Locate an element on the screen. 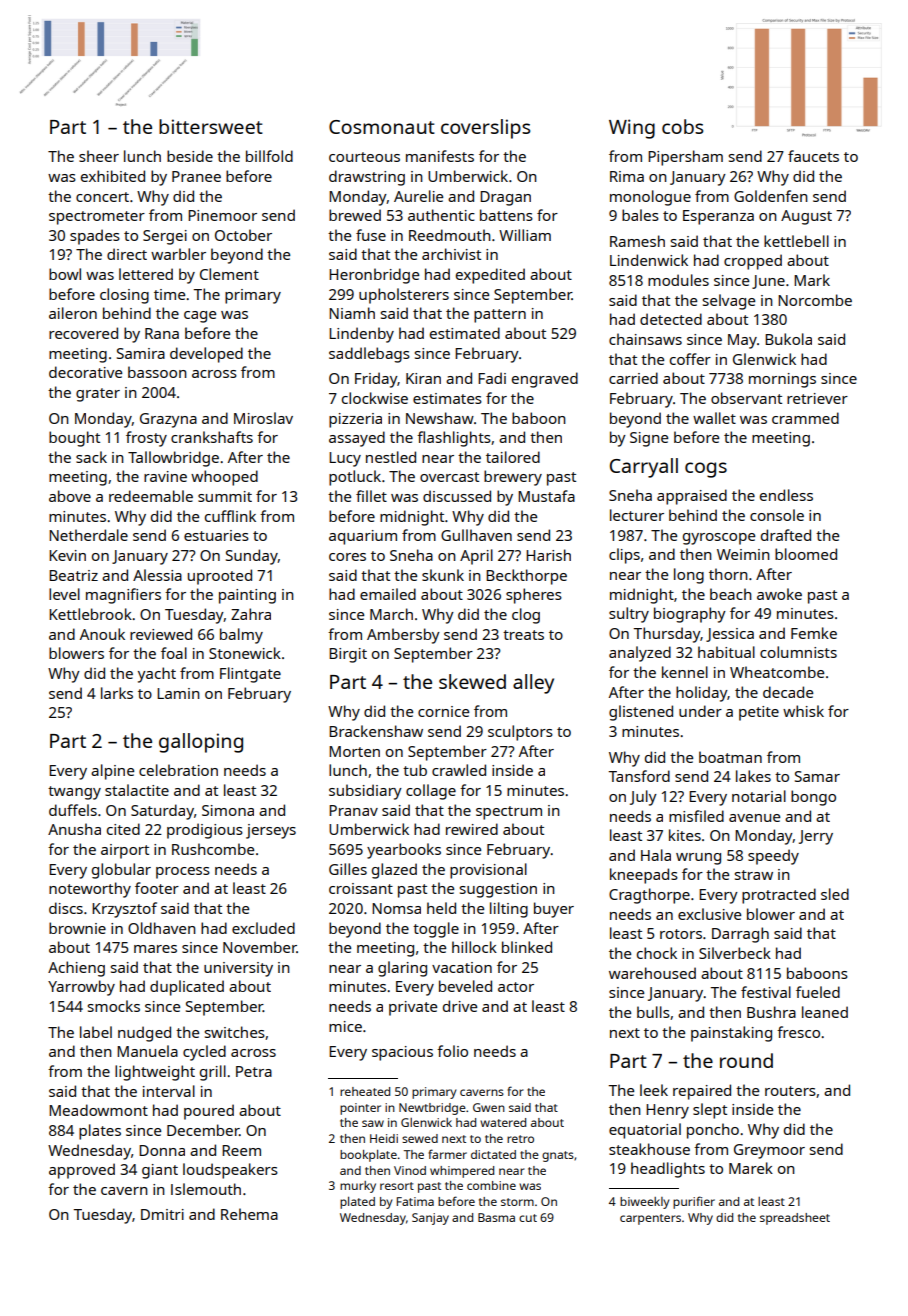  straw is located at coordinates (754, 875).
